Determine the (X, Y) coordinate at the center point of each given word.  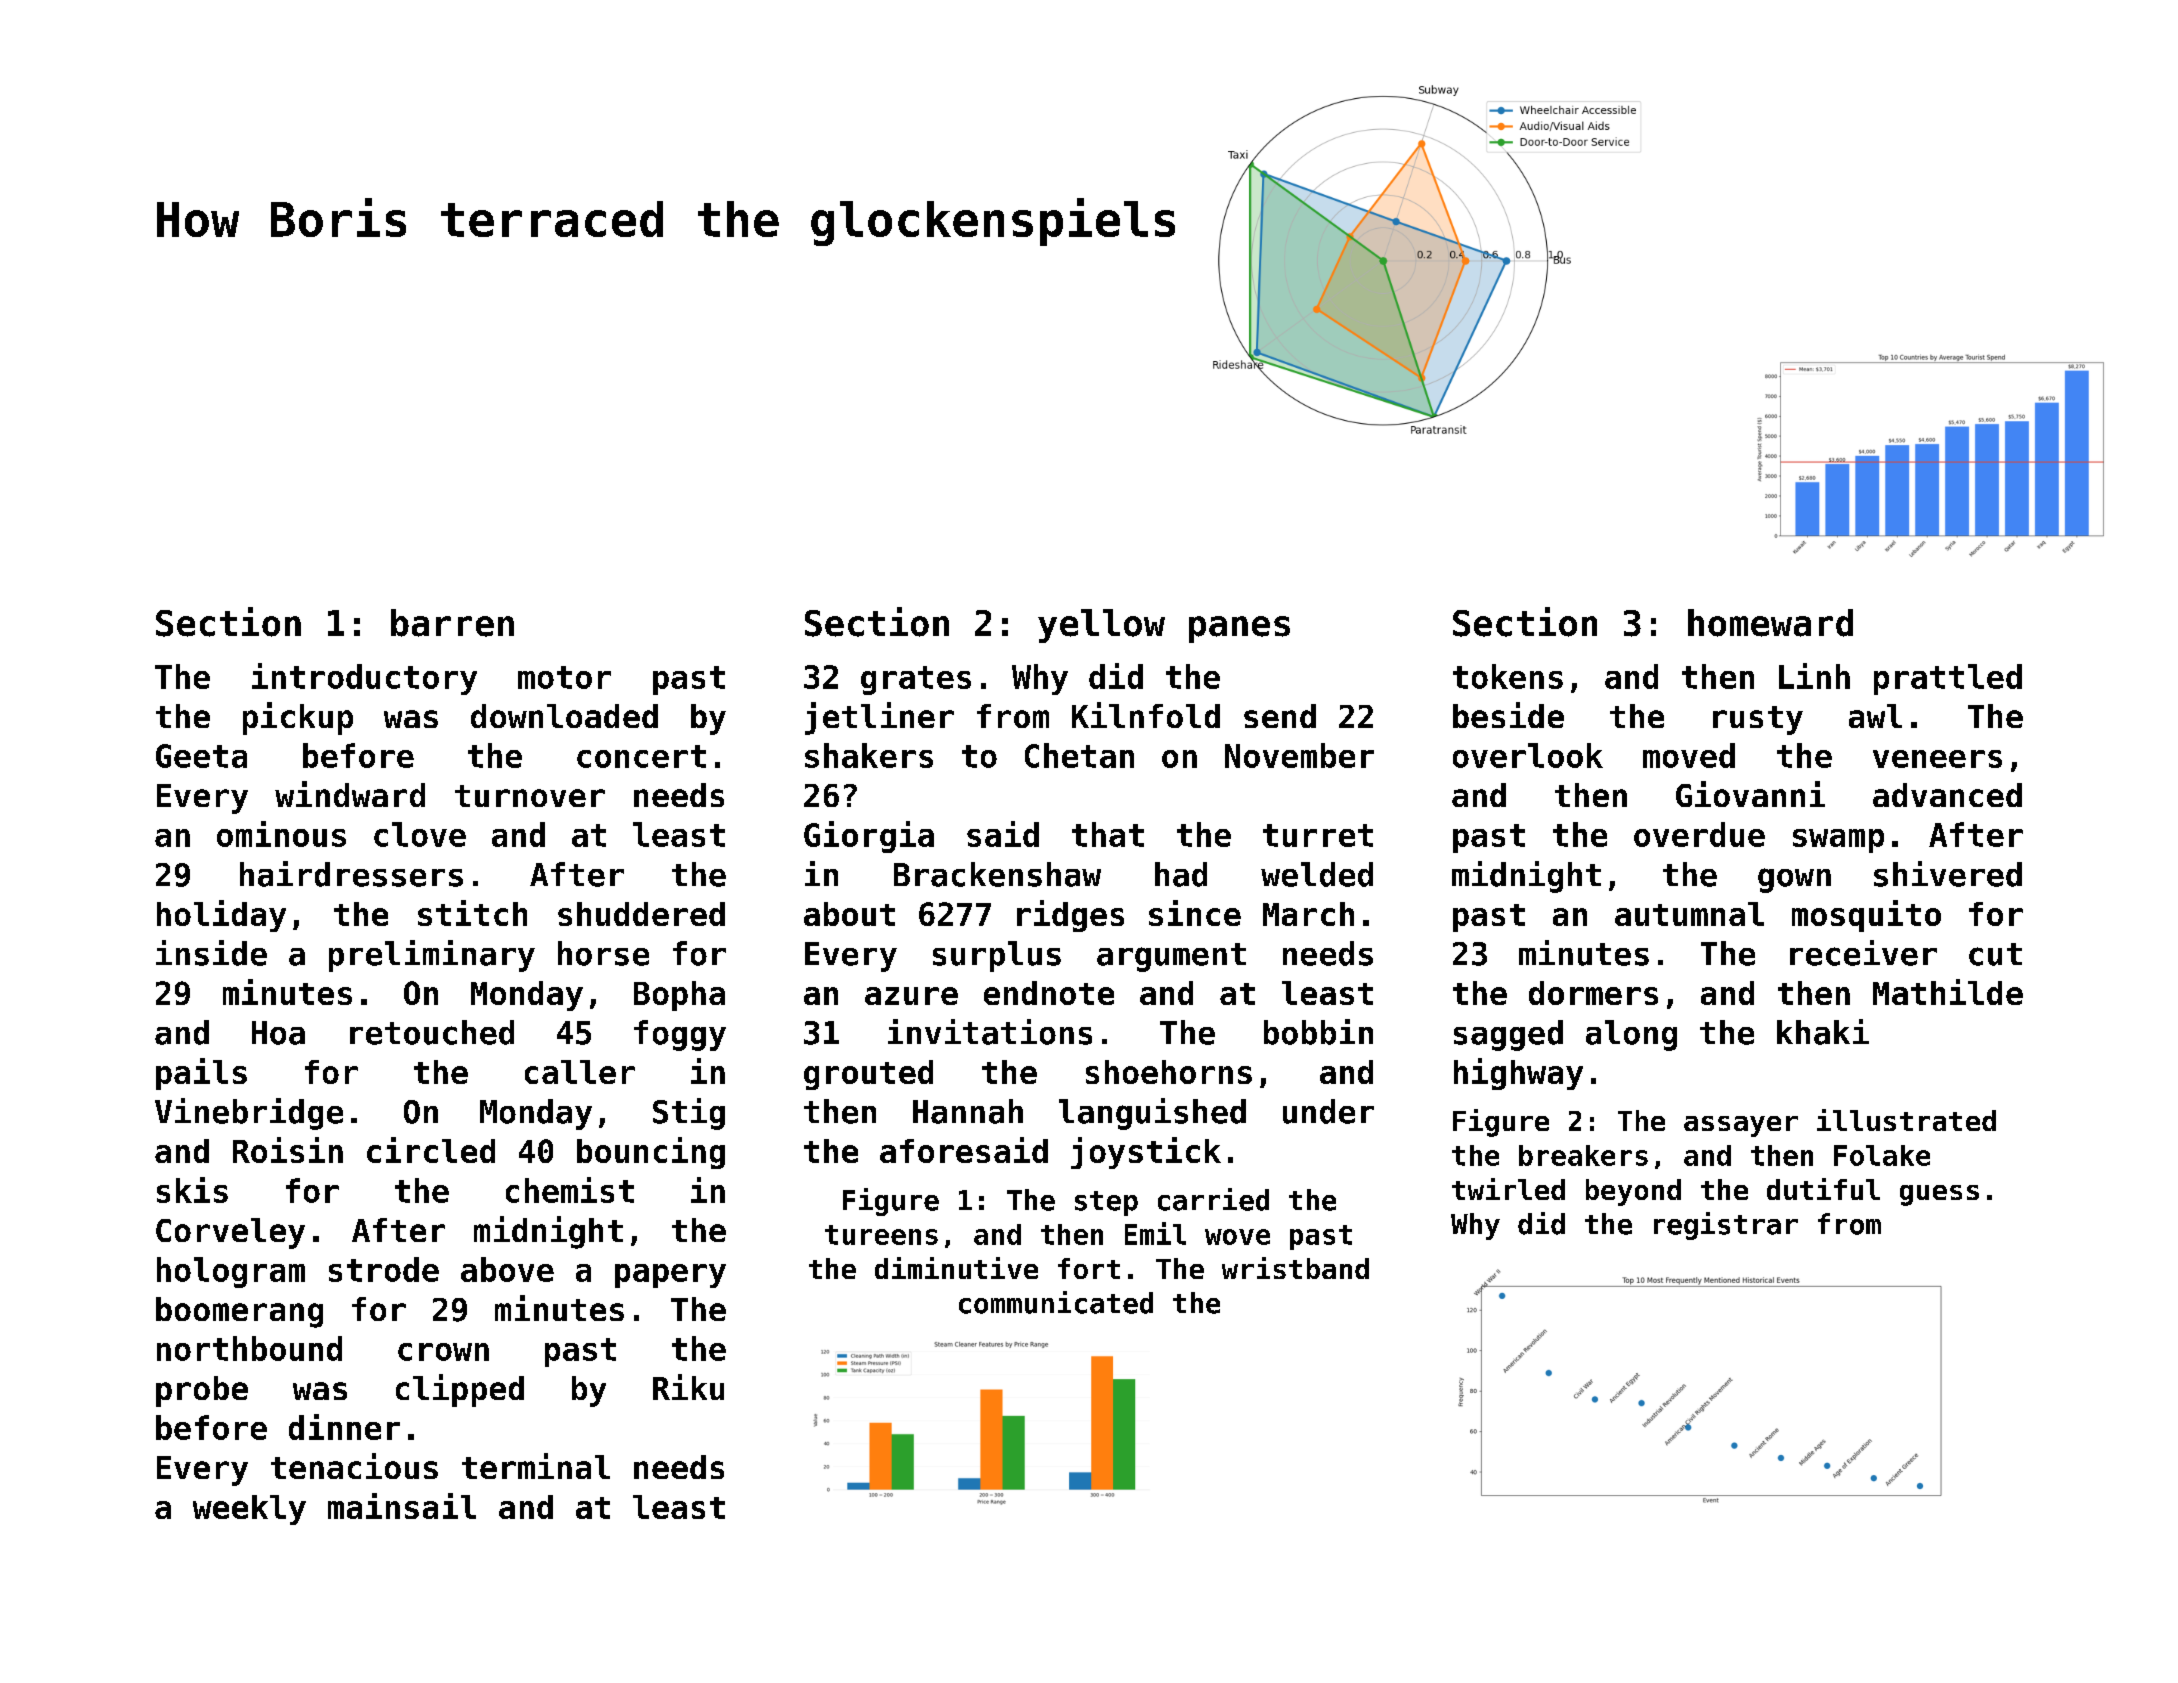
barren (452, 623)
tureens (881, 1235)
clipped (460, 1390)
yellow (1101, 626)
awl (1875, 716)
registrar (1726, 1226)
